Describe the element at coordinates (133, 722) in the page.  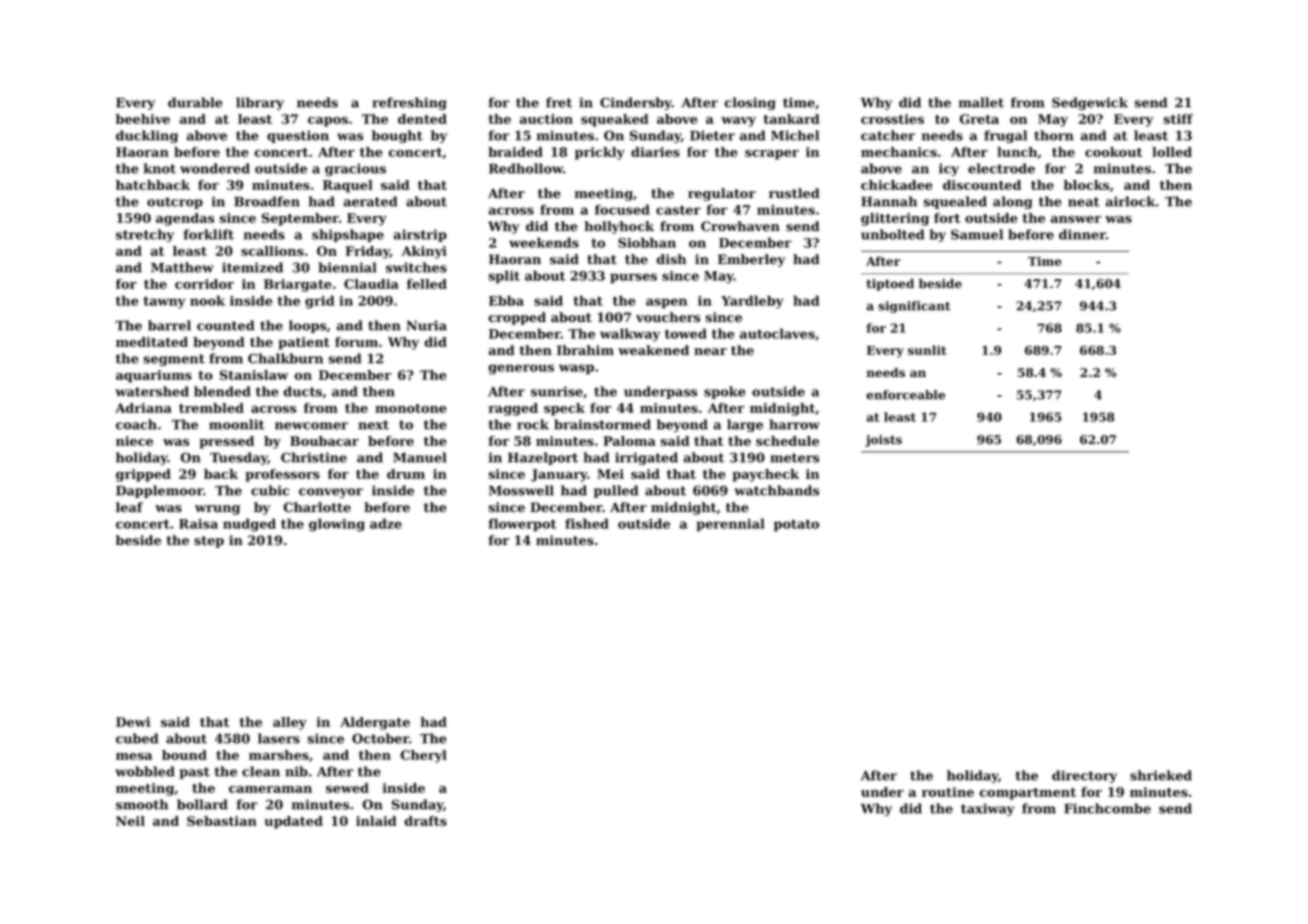
I see `Dewi` at that location.
